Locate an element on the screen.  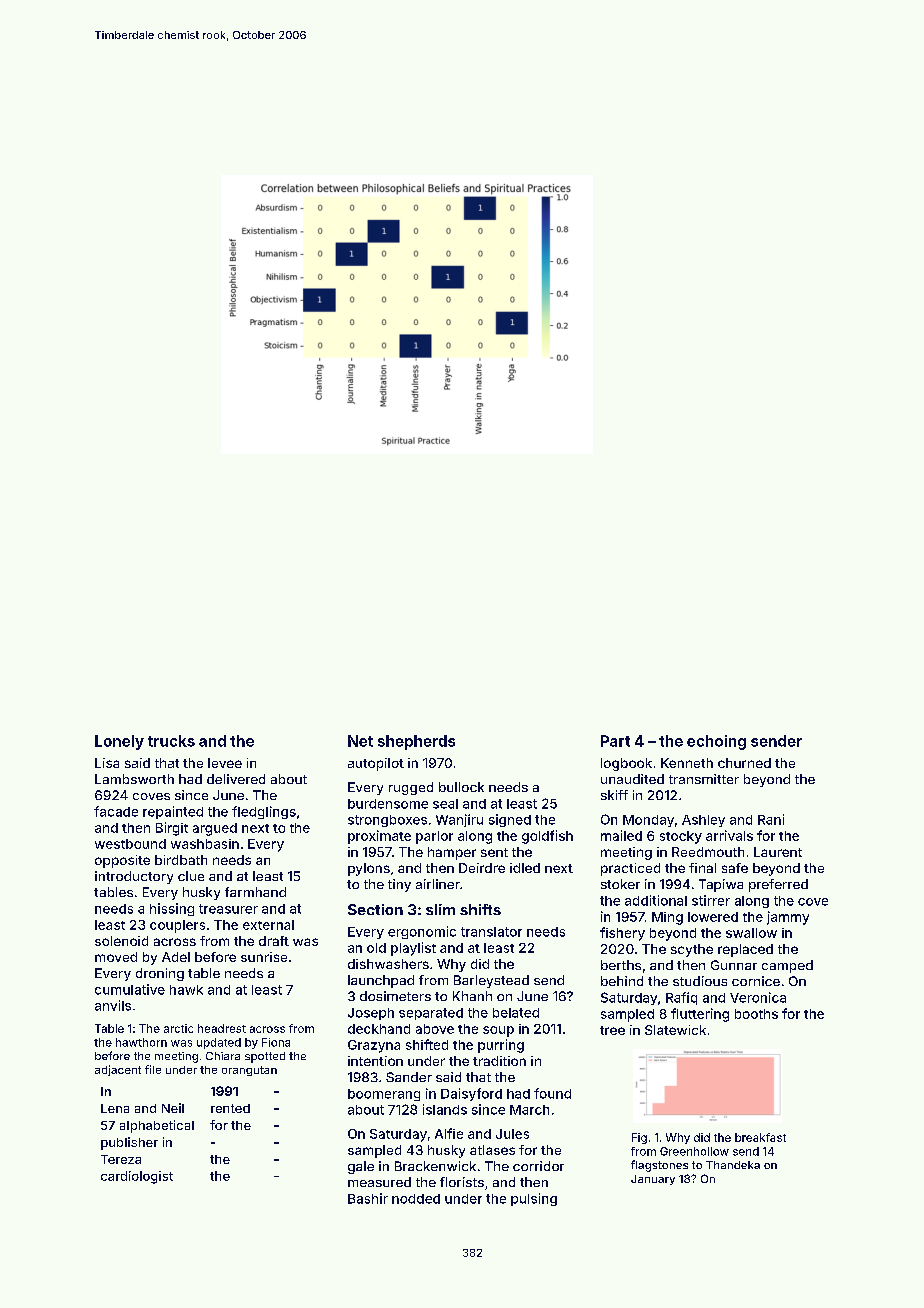
intention is located at coordinates (375, 1061).
